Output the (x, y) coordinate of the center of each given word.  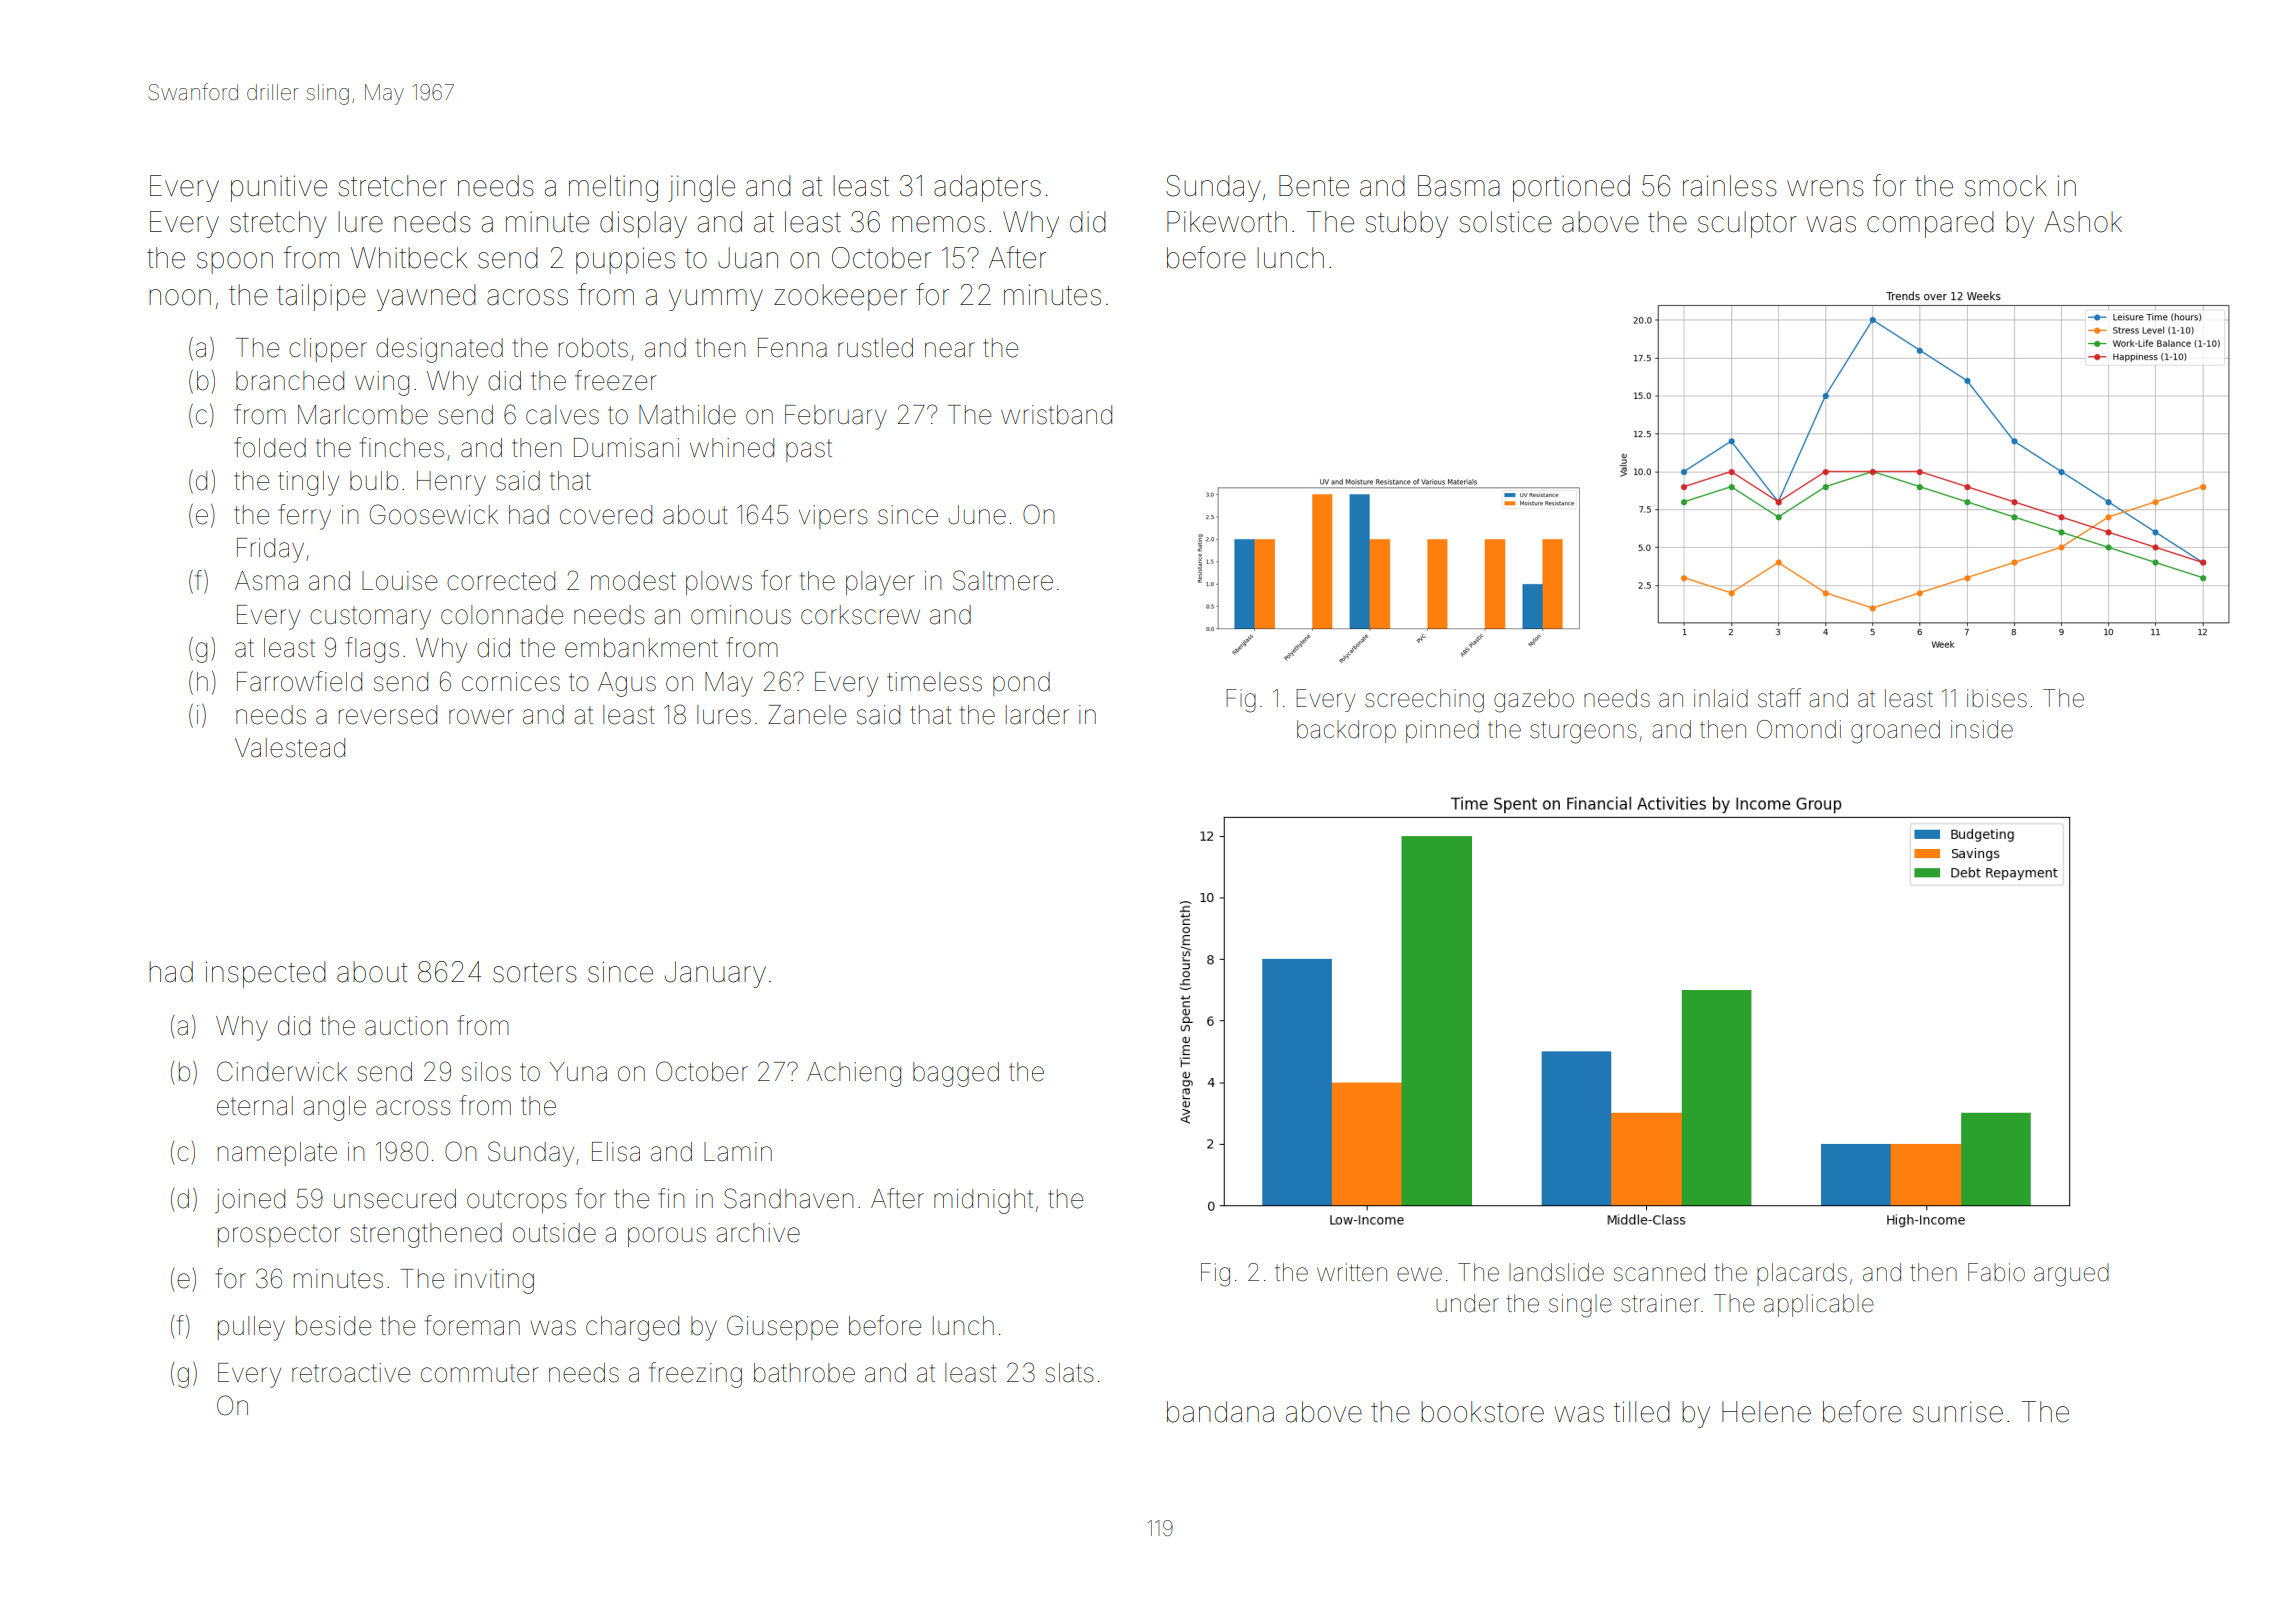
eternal (255, 1106)
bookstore (1482, 1412)
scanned (1659, 1272)
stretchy (278, 224)
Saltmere (1003, 580)
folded (270, 447)
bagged (956, 1074)
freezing (695, 1375)
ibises (1997, 698)
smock (2006, 186)
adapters (987, 188)
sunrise (1958, 1412)
